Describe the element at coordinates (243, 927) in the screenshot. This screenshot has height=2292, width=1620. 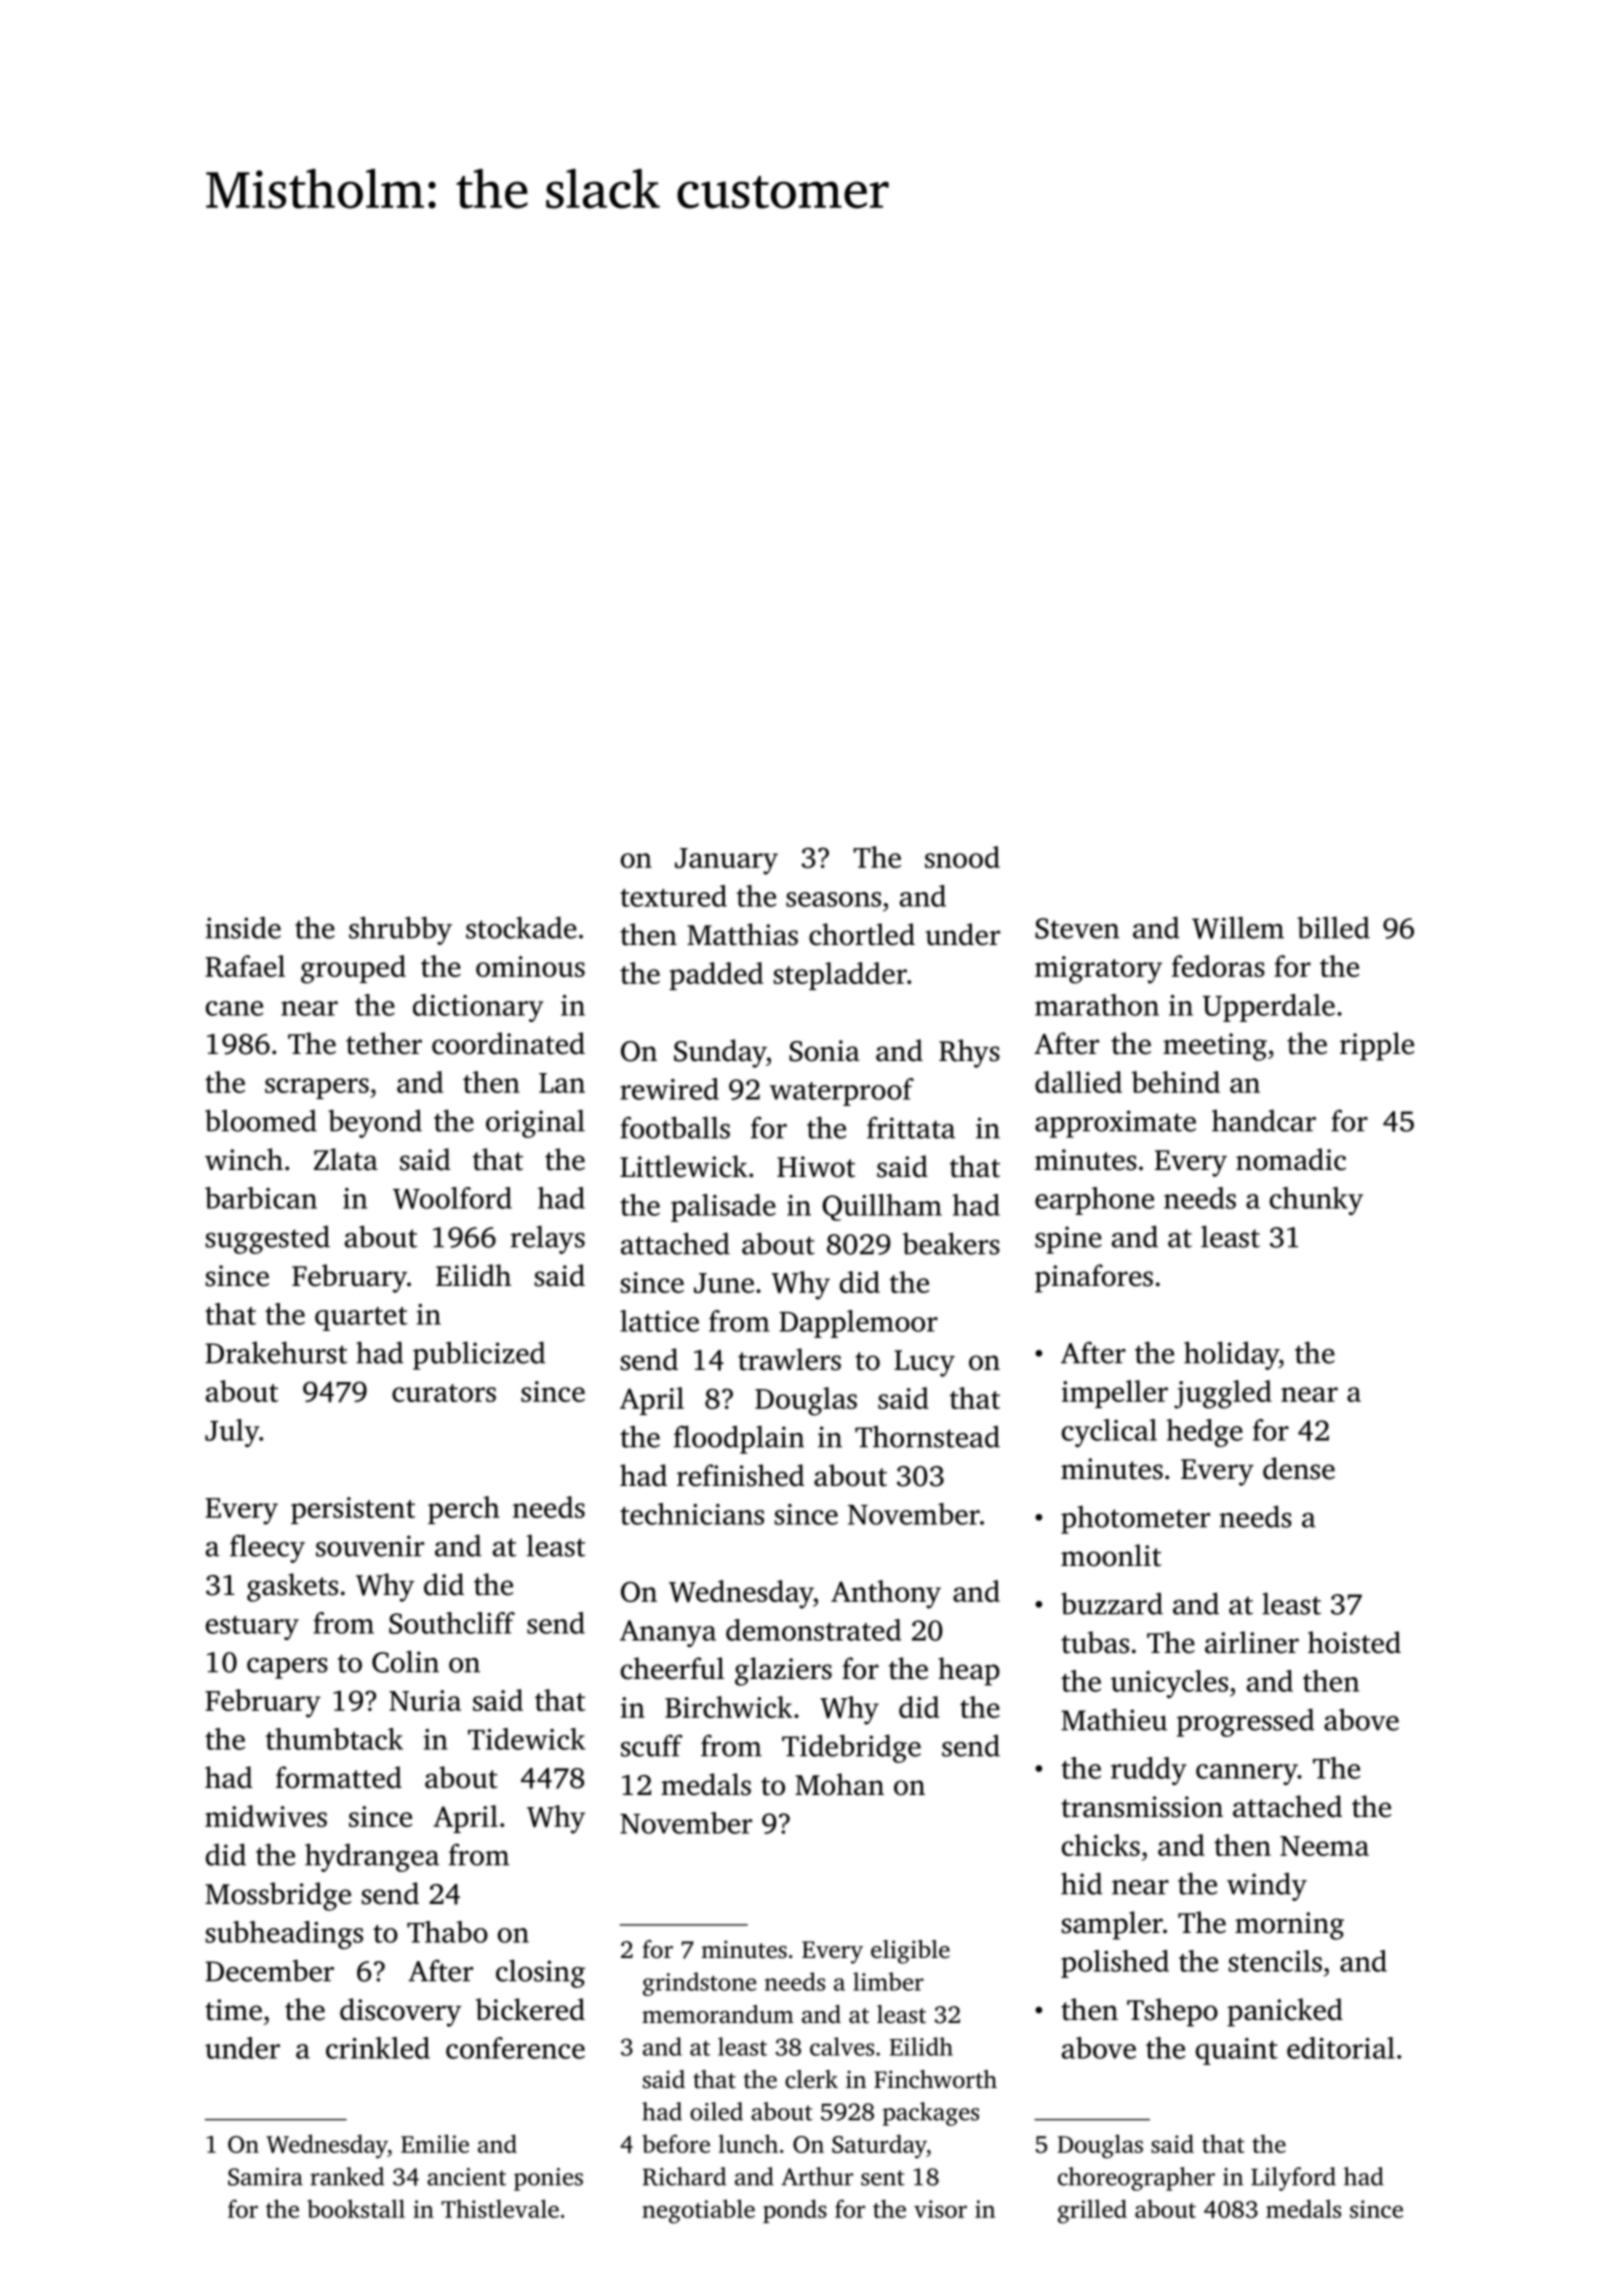
I see `inside` at that location.
